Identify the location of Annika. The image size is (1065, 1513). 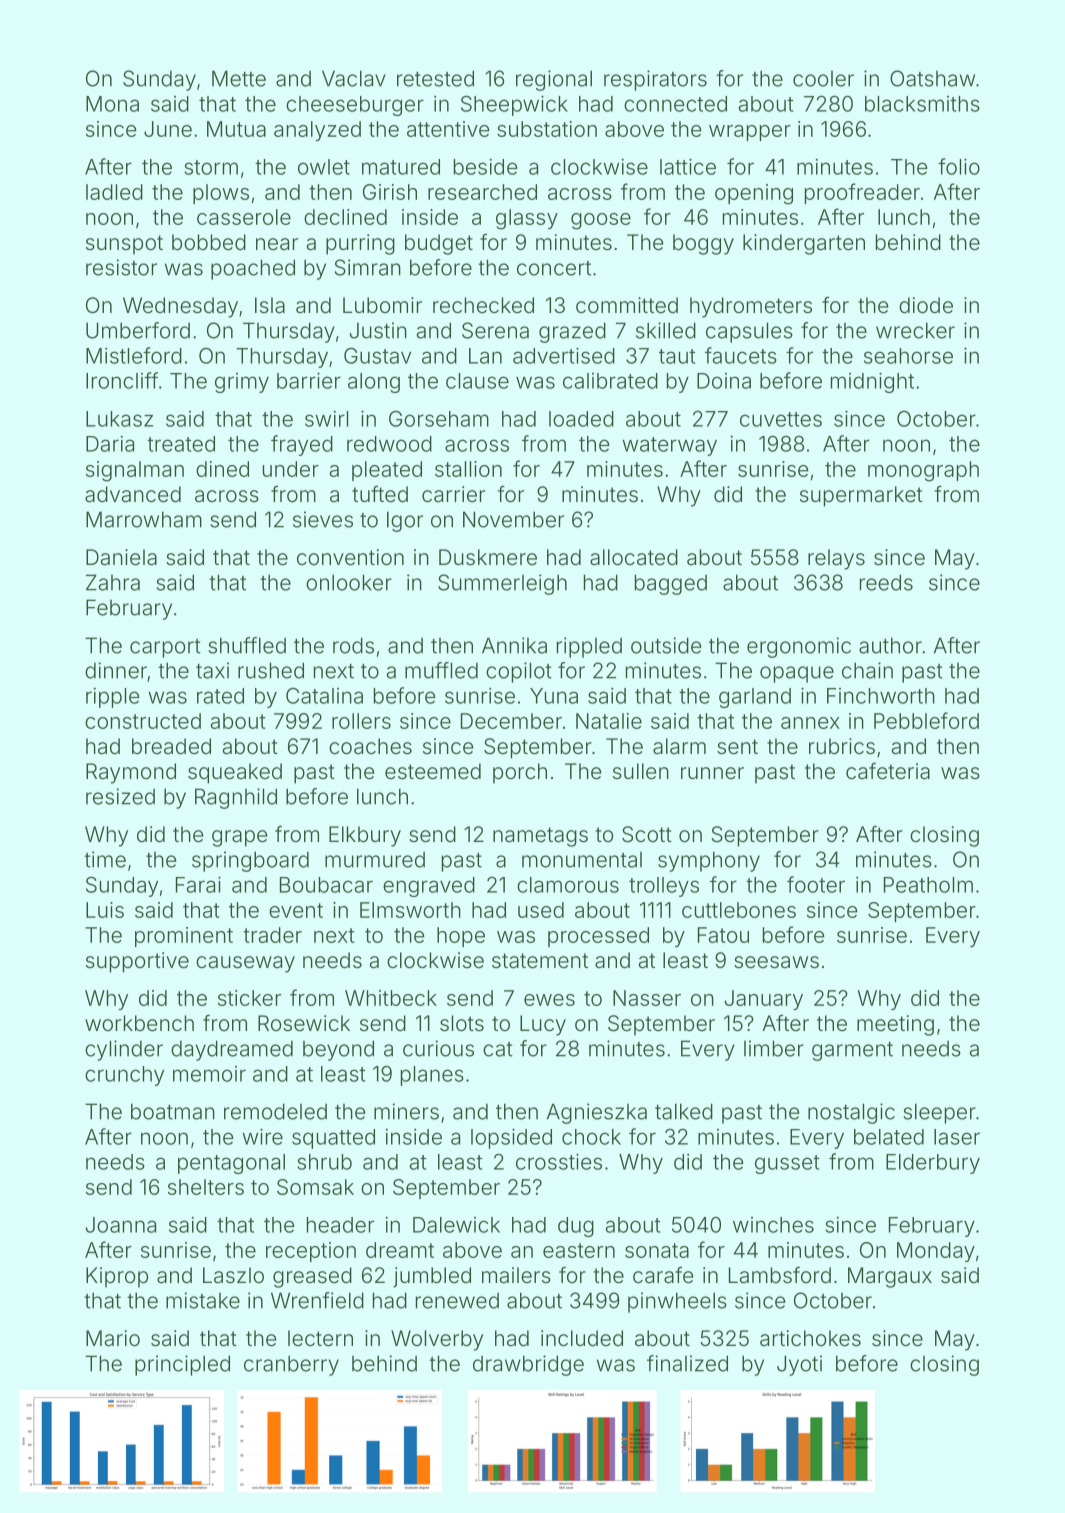
(514, 645).
